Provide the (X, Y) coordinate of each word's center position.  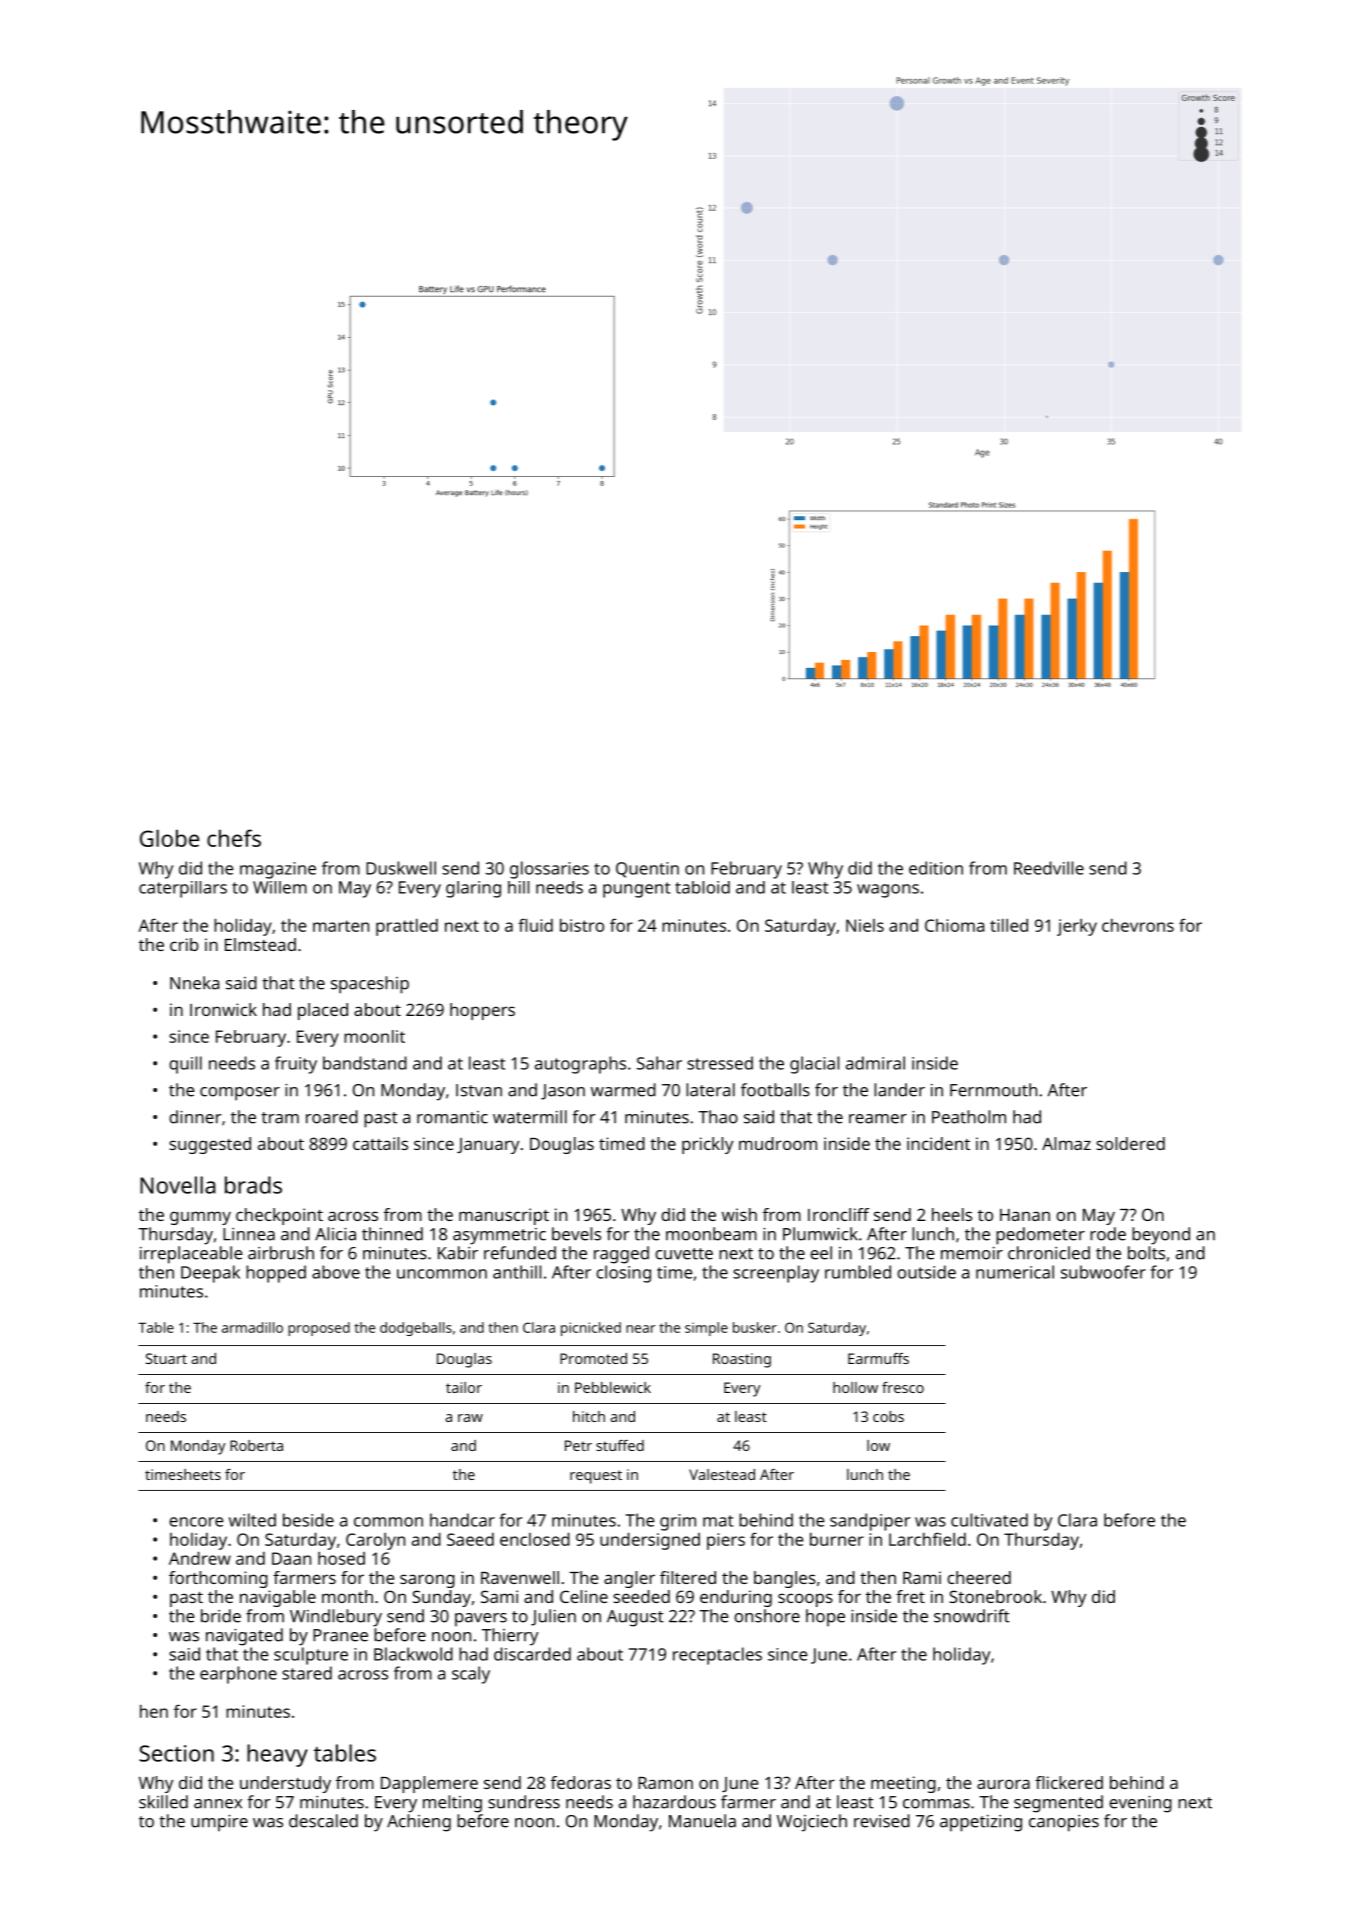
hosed (341, 1558)
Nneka (194, 983)
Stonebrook (995, 1596)
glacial (814, 1065)
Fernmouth (993, 1090)
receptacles (717, 1656)
